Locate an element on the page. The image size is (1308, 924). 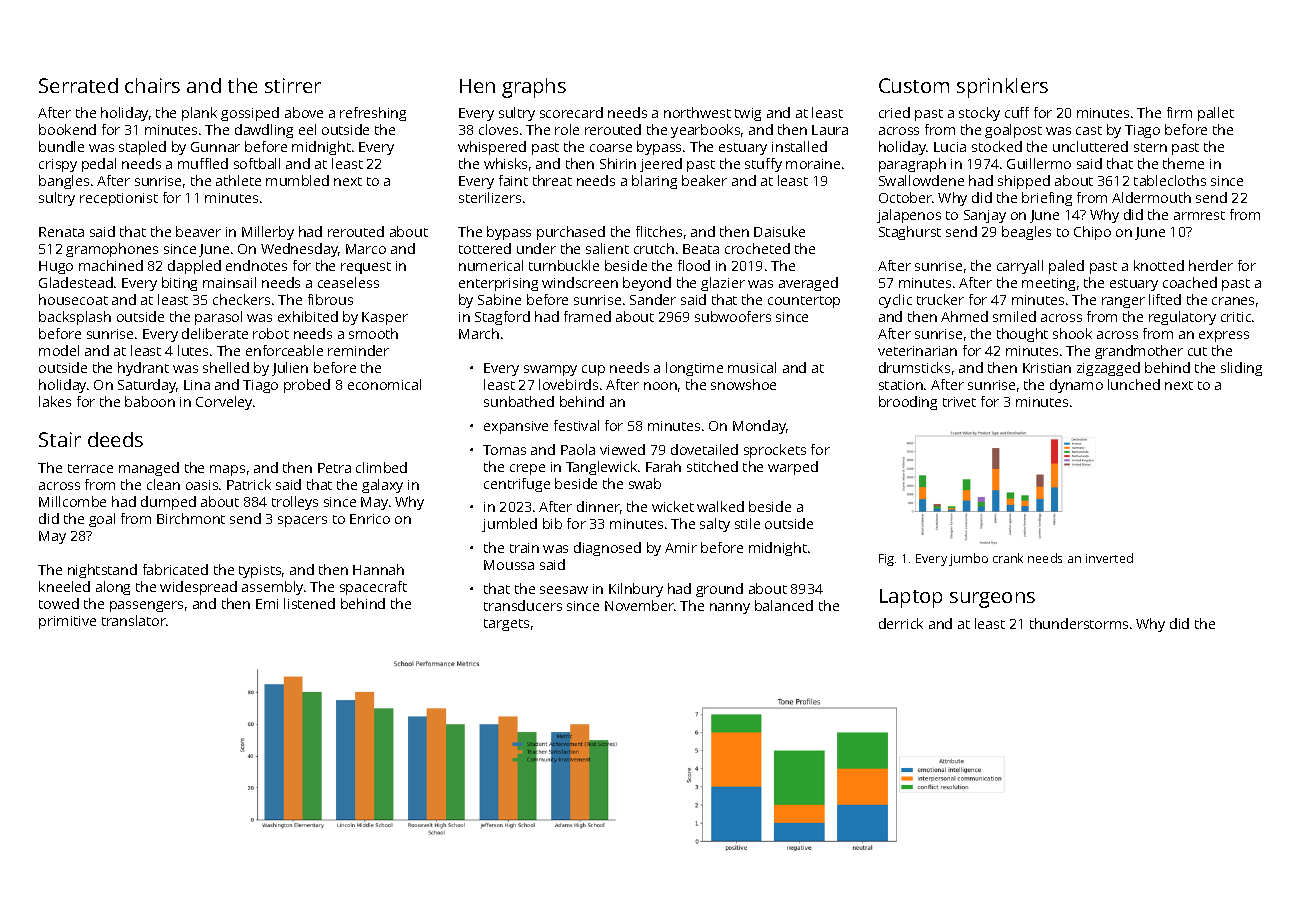
whisks is located at coordinates (505, 163).
